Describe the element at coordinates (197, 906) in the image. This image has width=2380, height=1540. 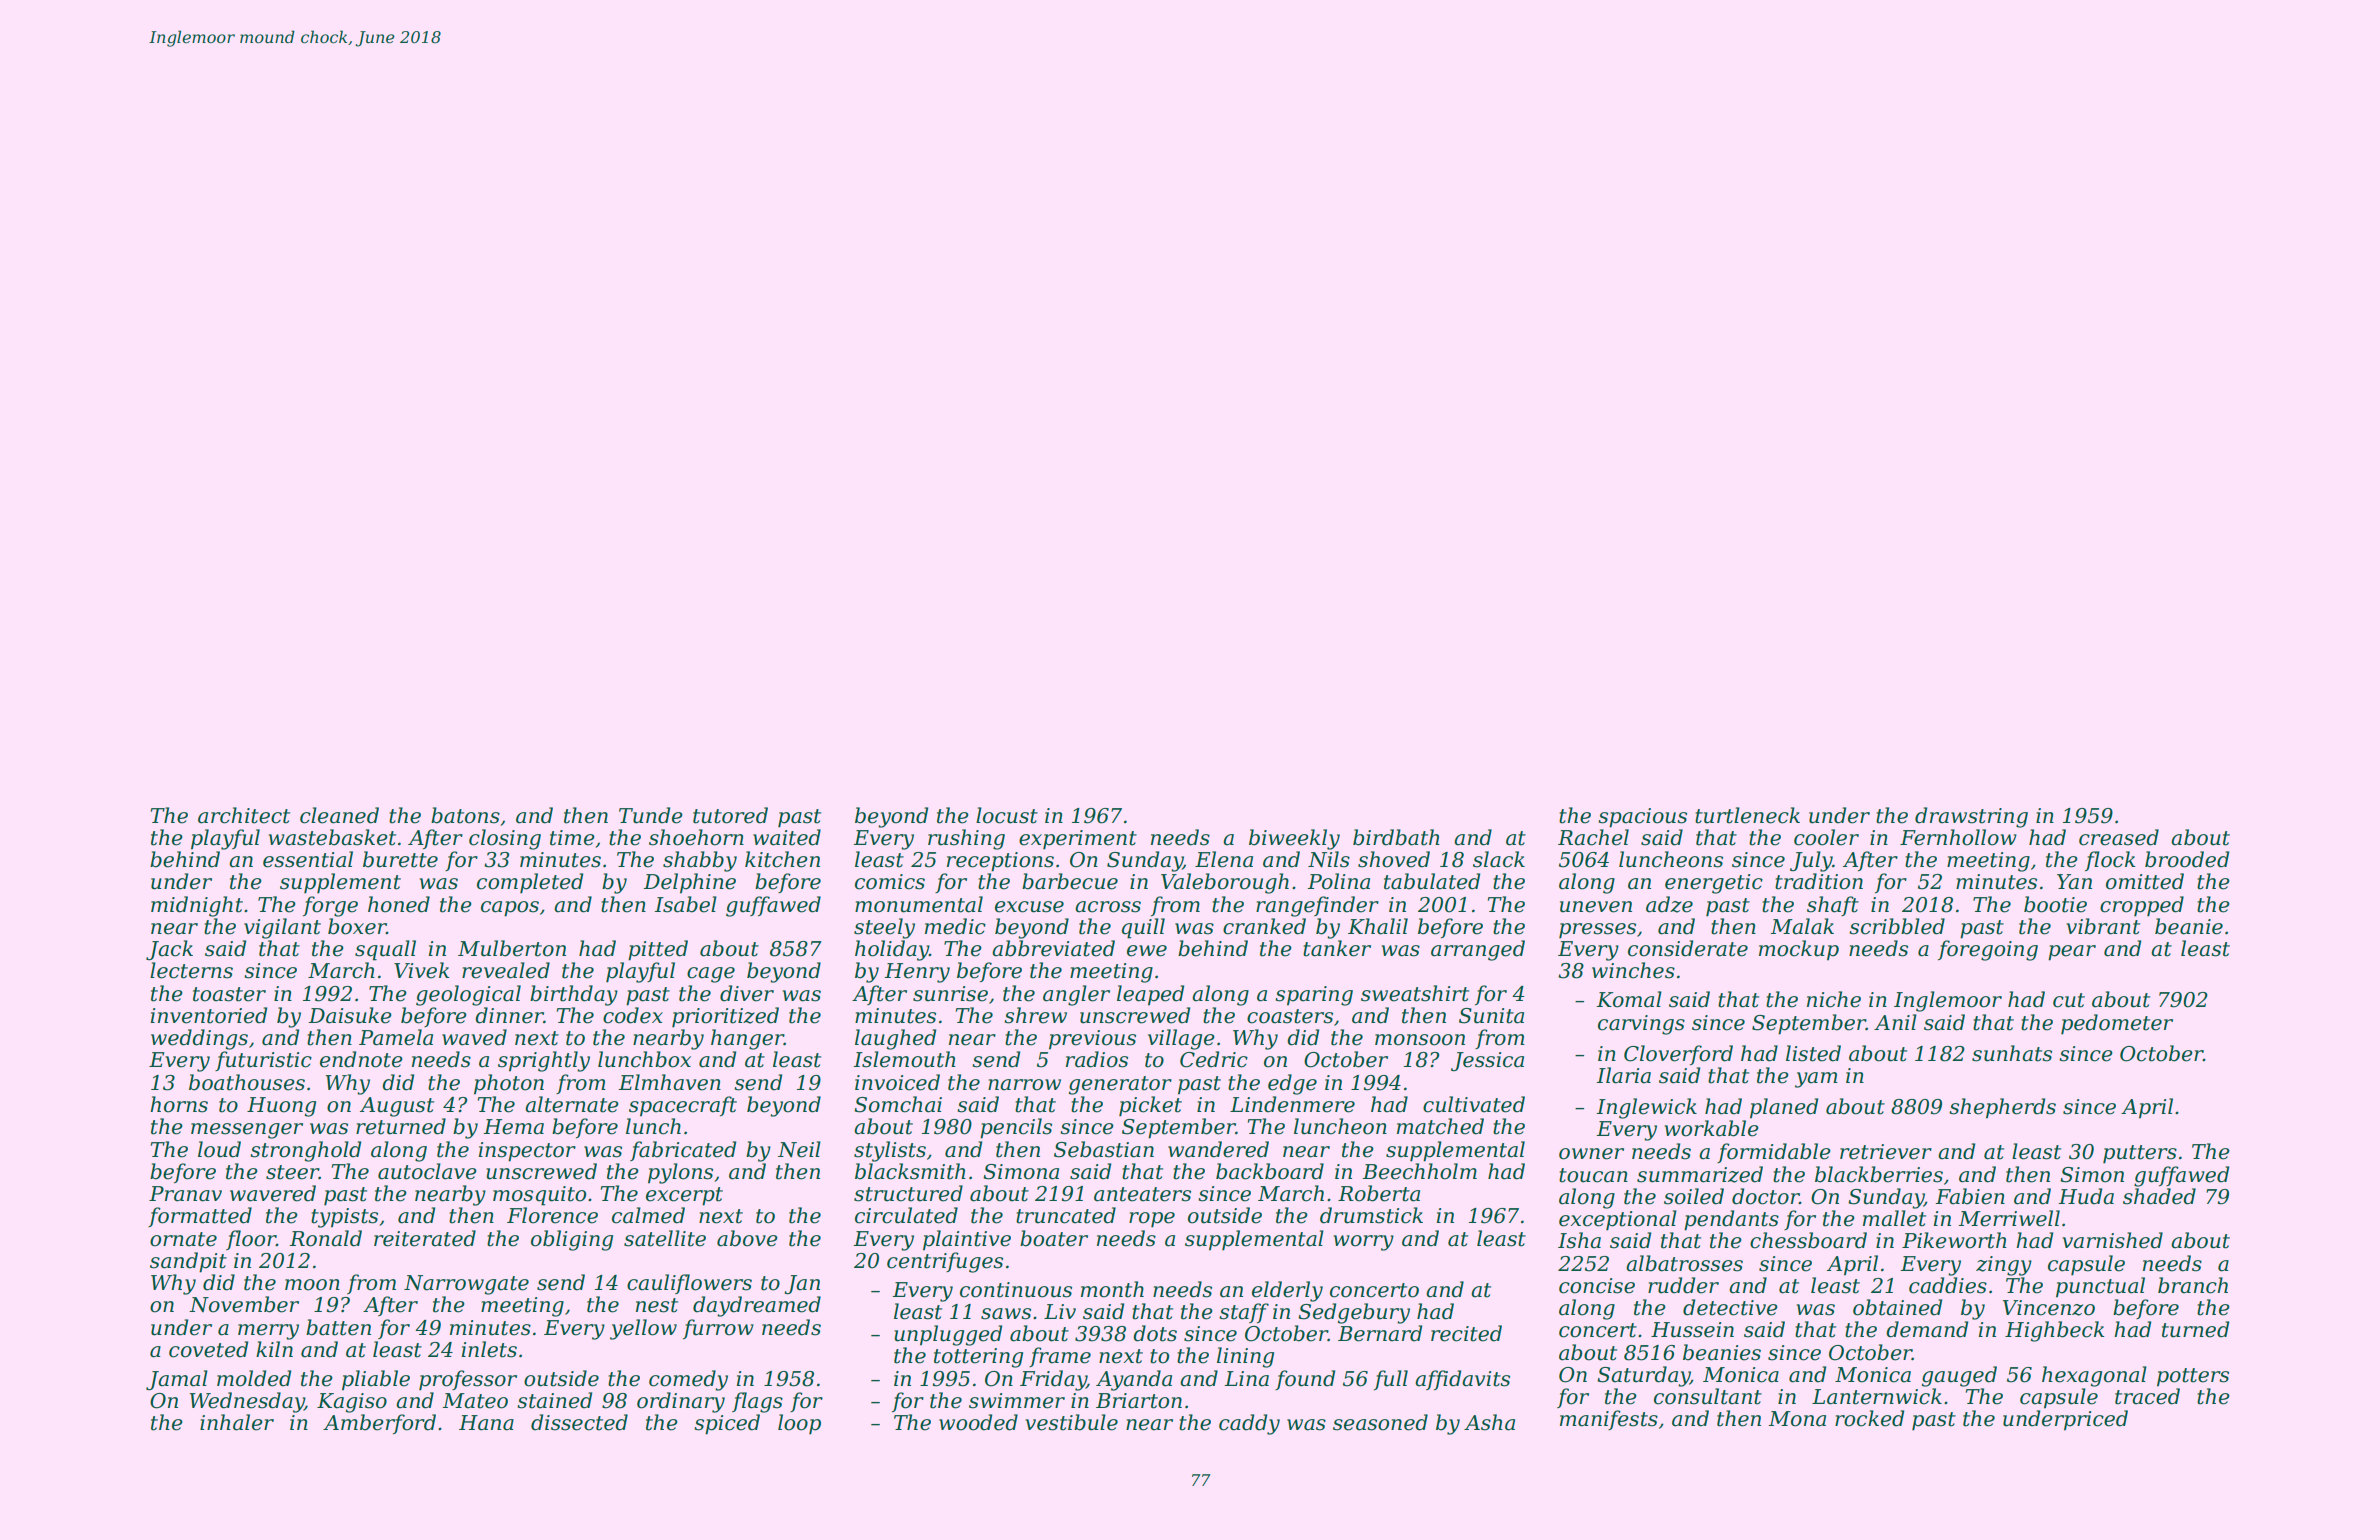
I see `midnight` at that location.
